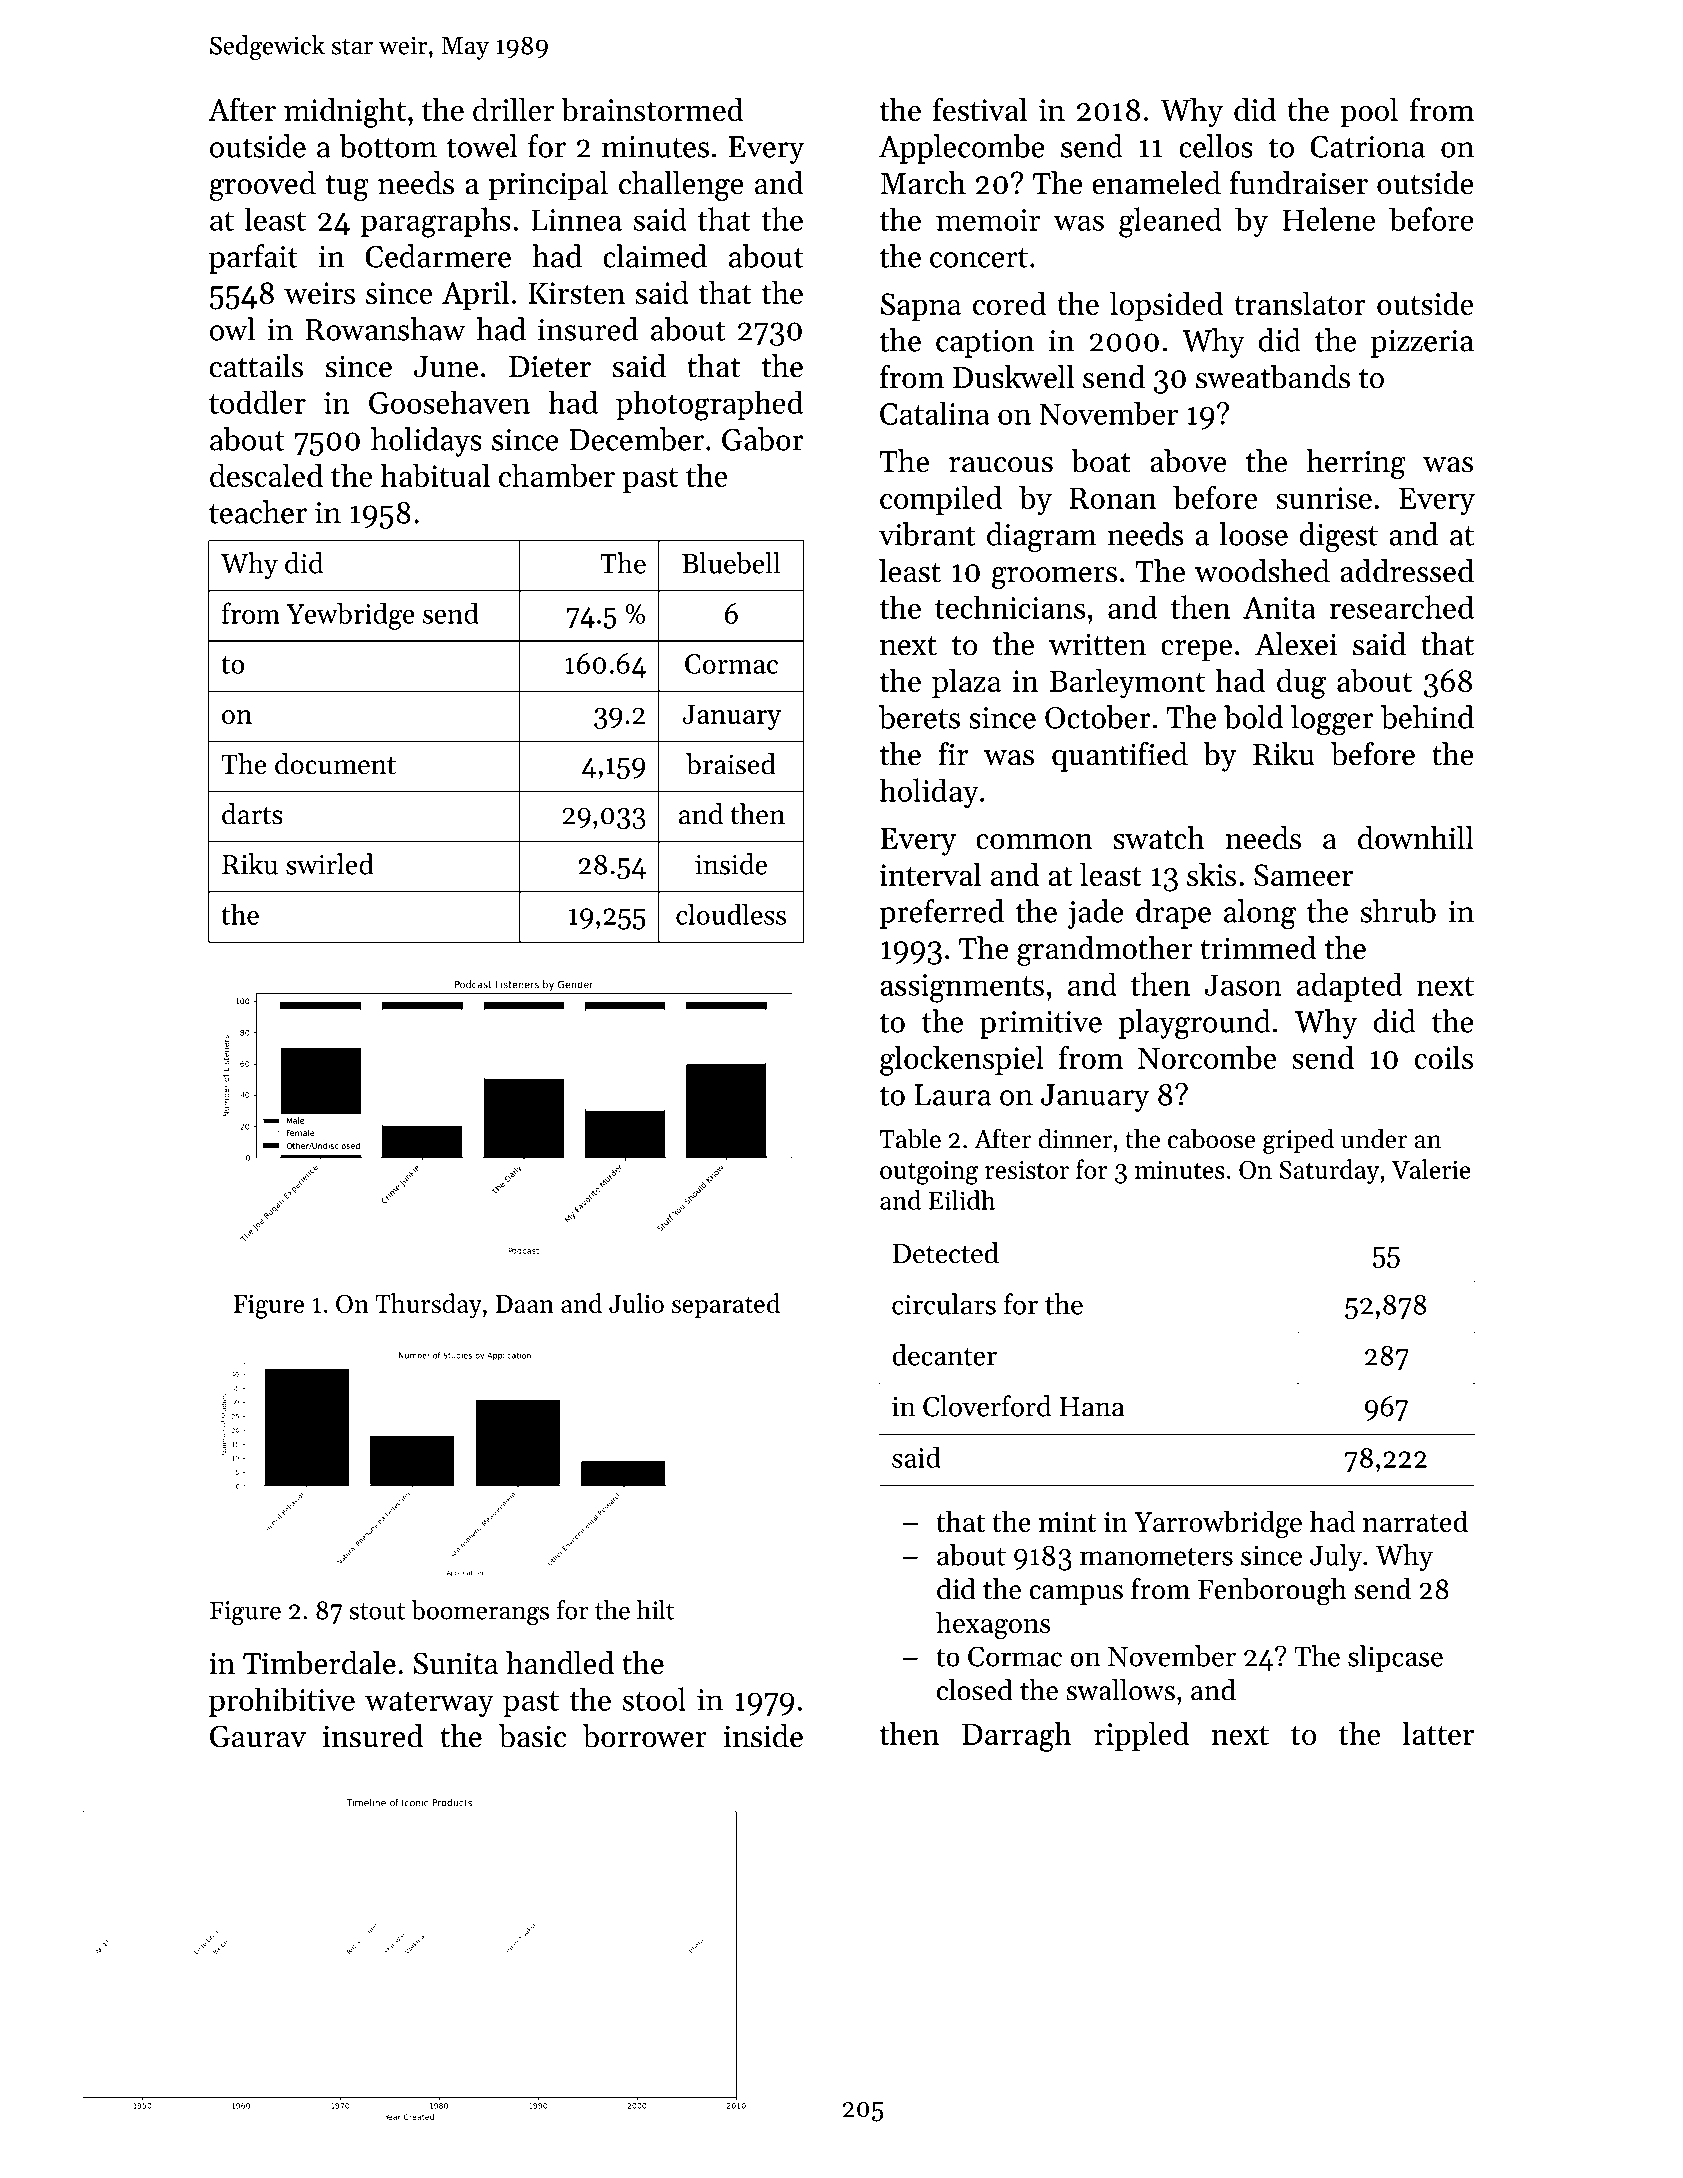 Image resolution: width=1683 pixels, height=2178 pixels. Describe the element at coordinates (330, 864) in the screenshot. I see `swirled` at that location.
